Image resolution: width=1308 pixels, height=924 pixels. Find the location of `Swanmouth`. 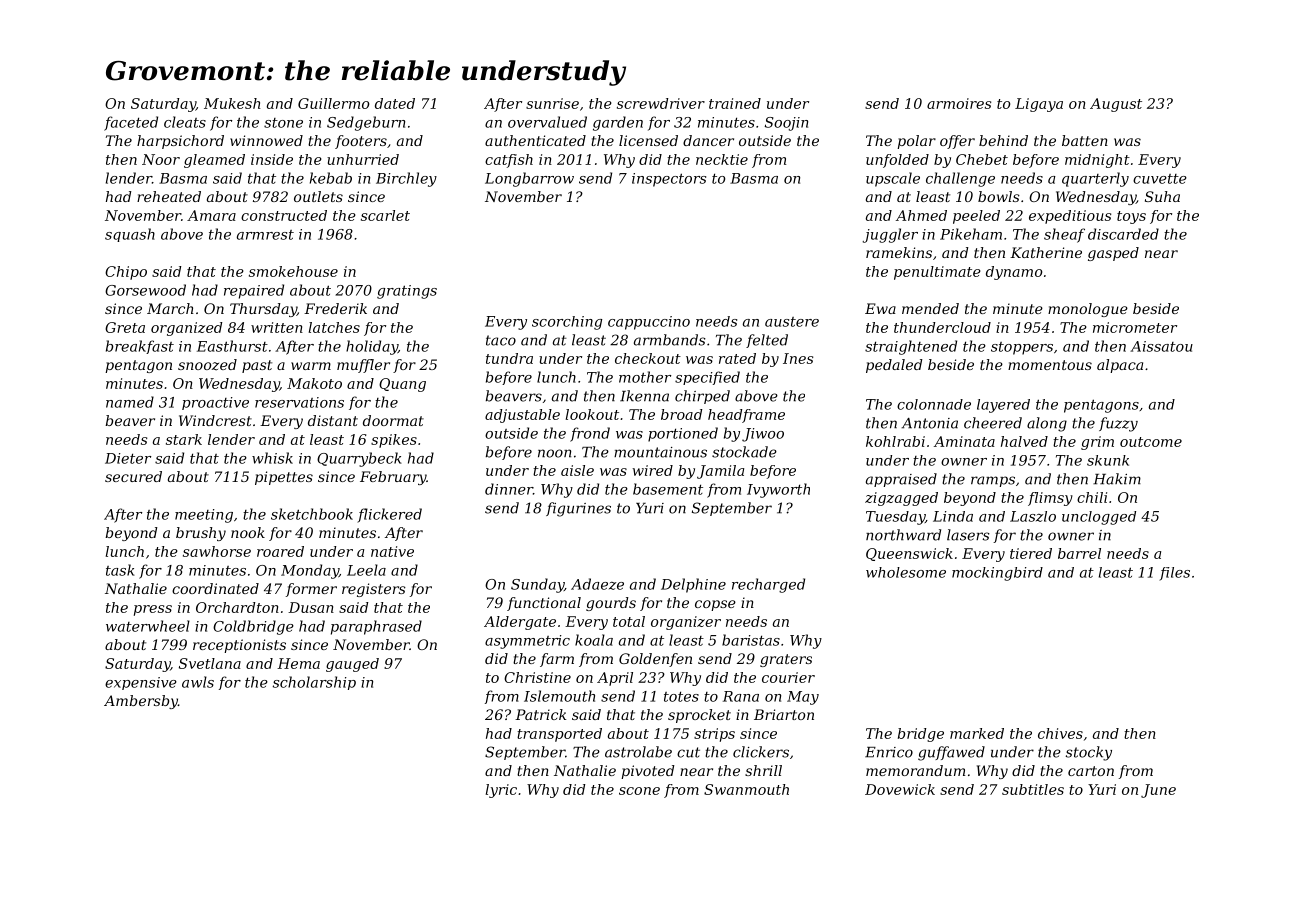

Swanmouth is located at coordinates (746, 789).
